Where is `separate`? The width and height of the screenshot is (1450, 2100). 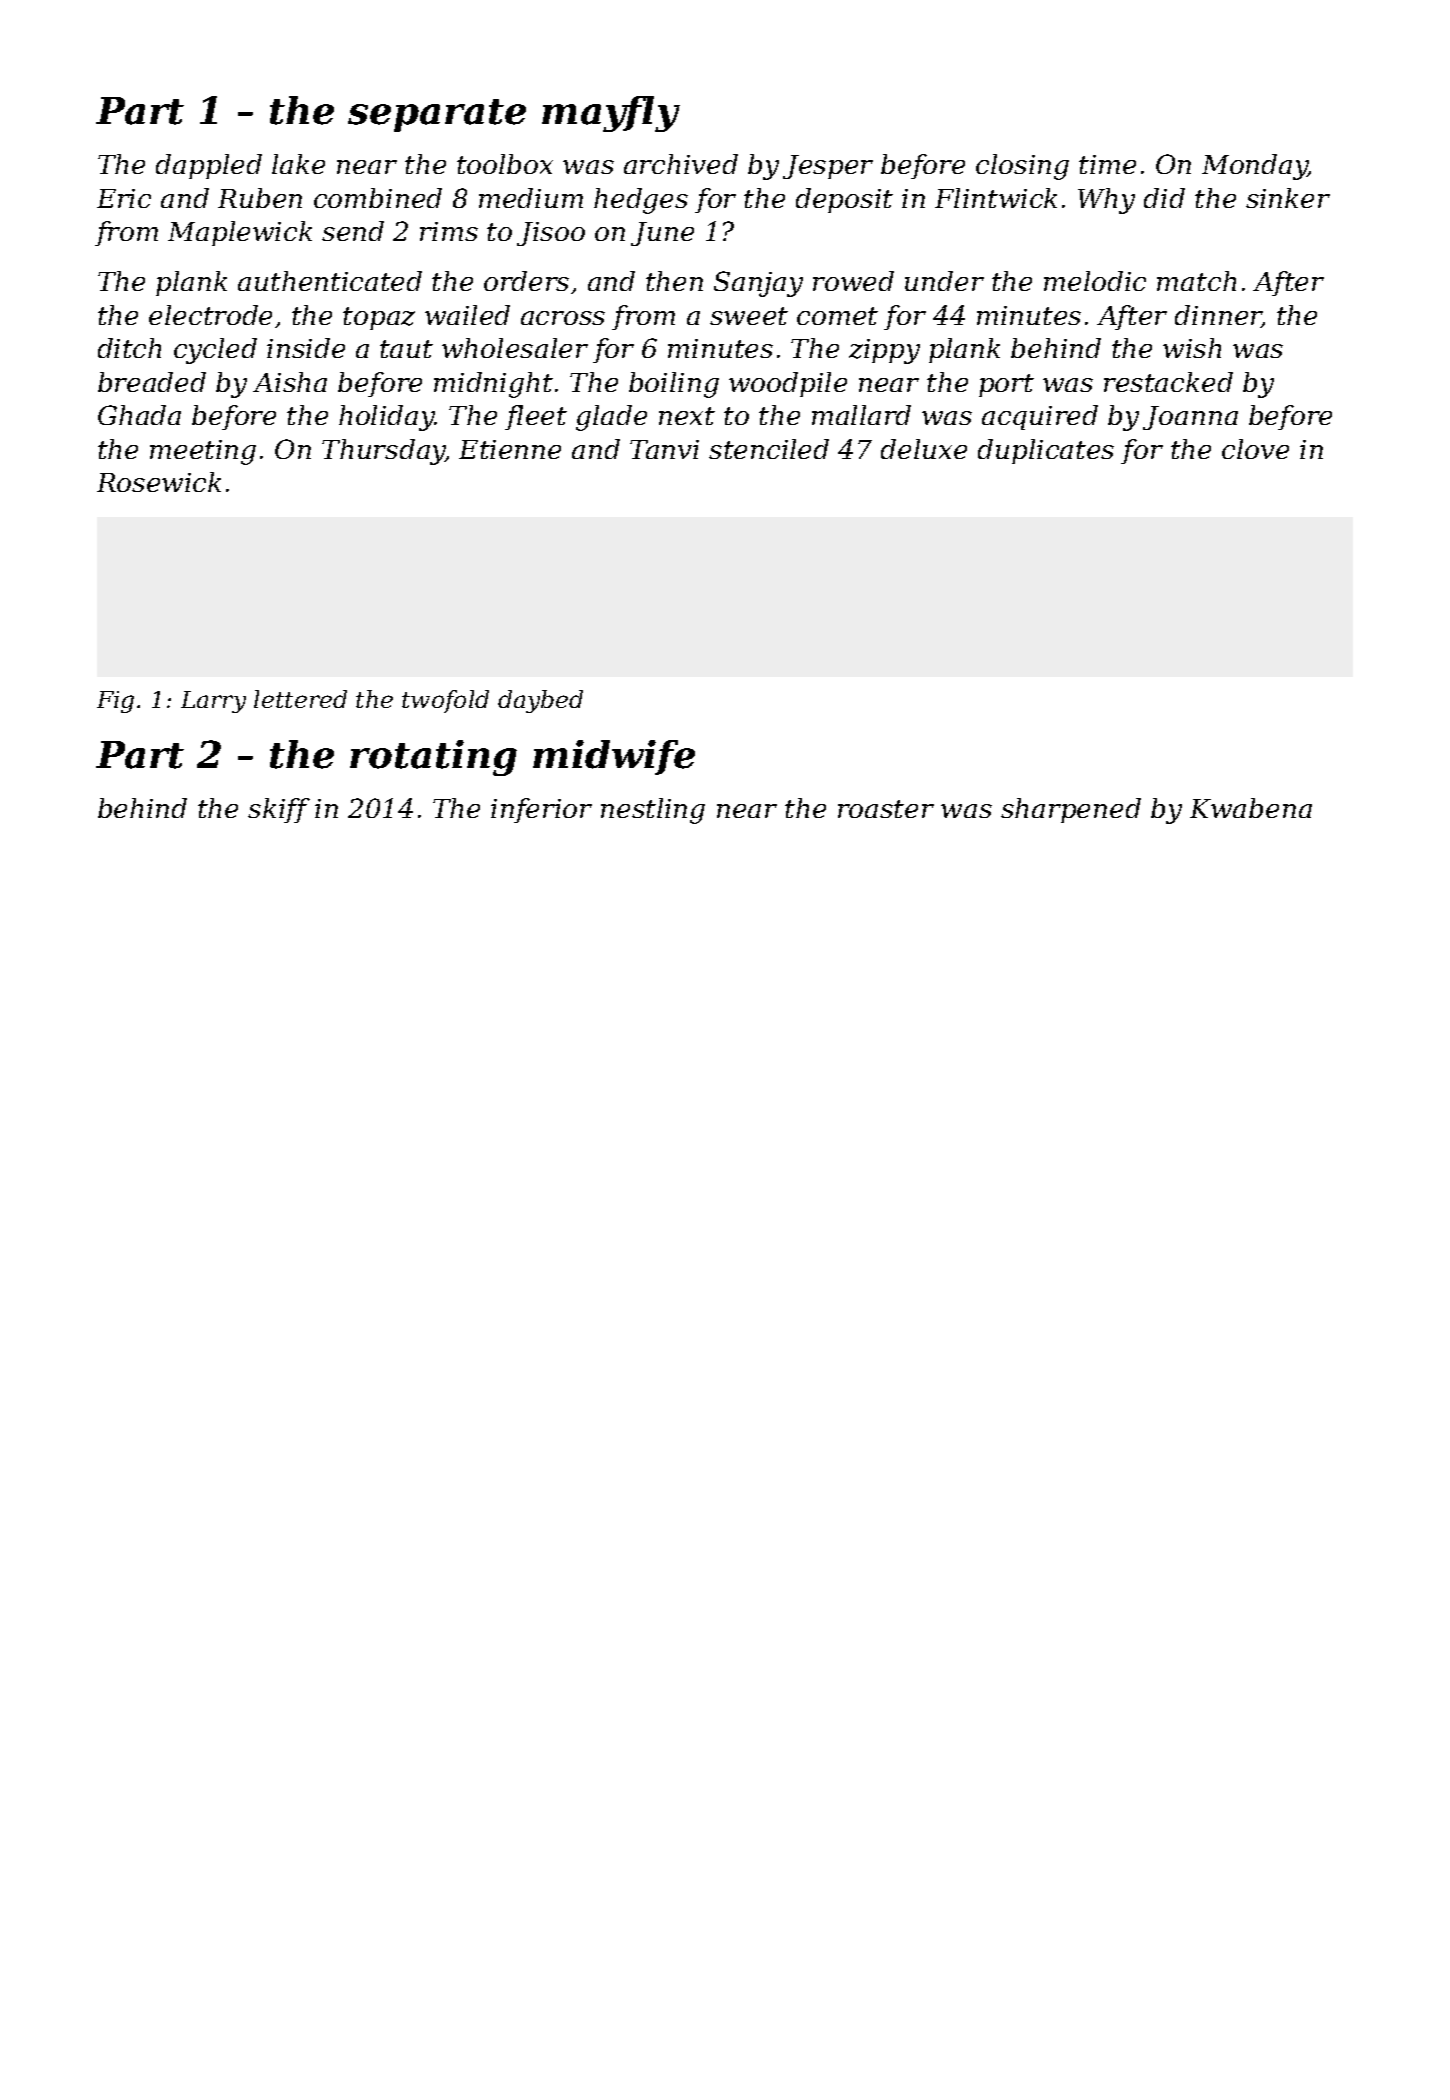 separate is located at coordinates (437, 115).
